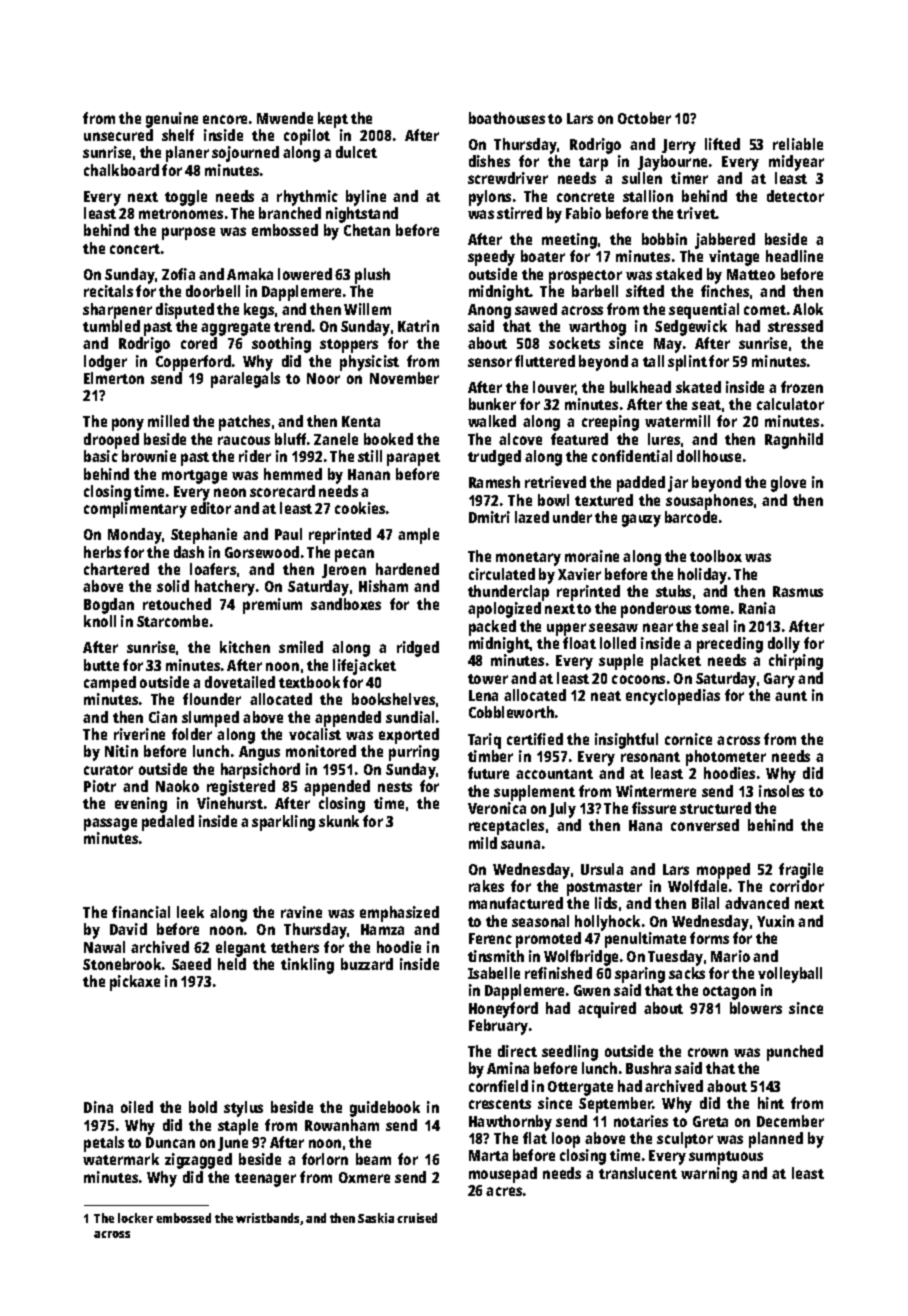  I want to click on Katrin, so click(418, 326).
